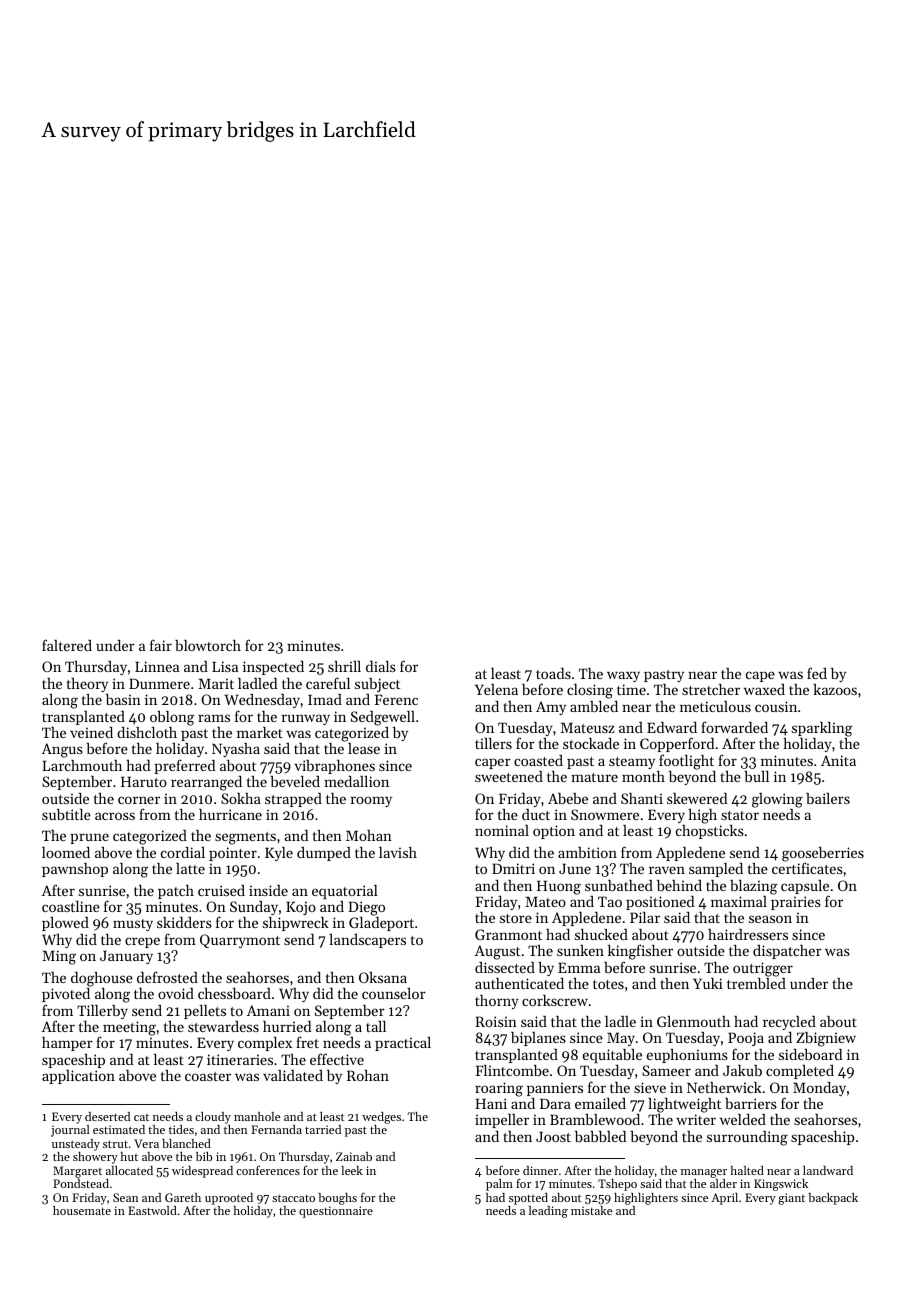 This image has width=908, height=1316. What do you see at coordinates (763, 969) in the image?
I see `outrigger` at bounding box center [763, 969].
